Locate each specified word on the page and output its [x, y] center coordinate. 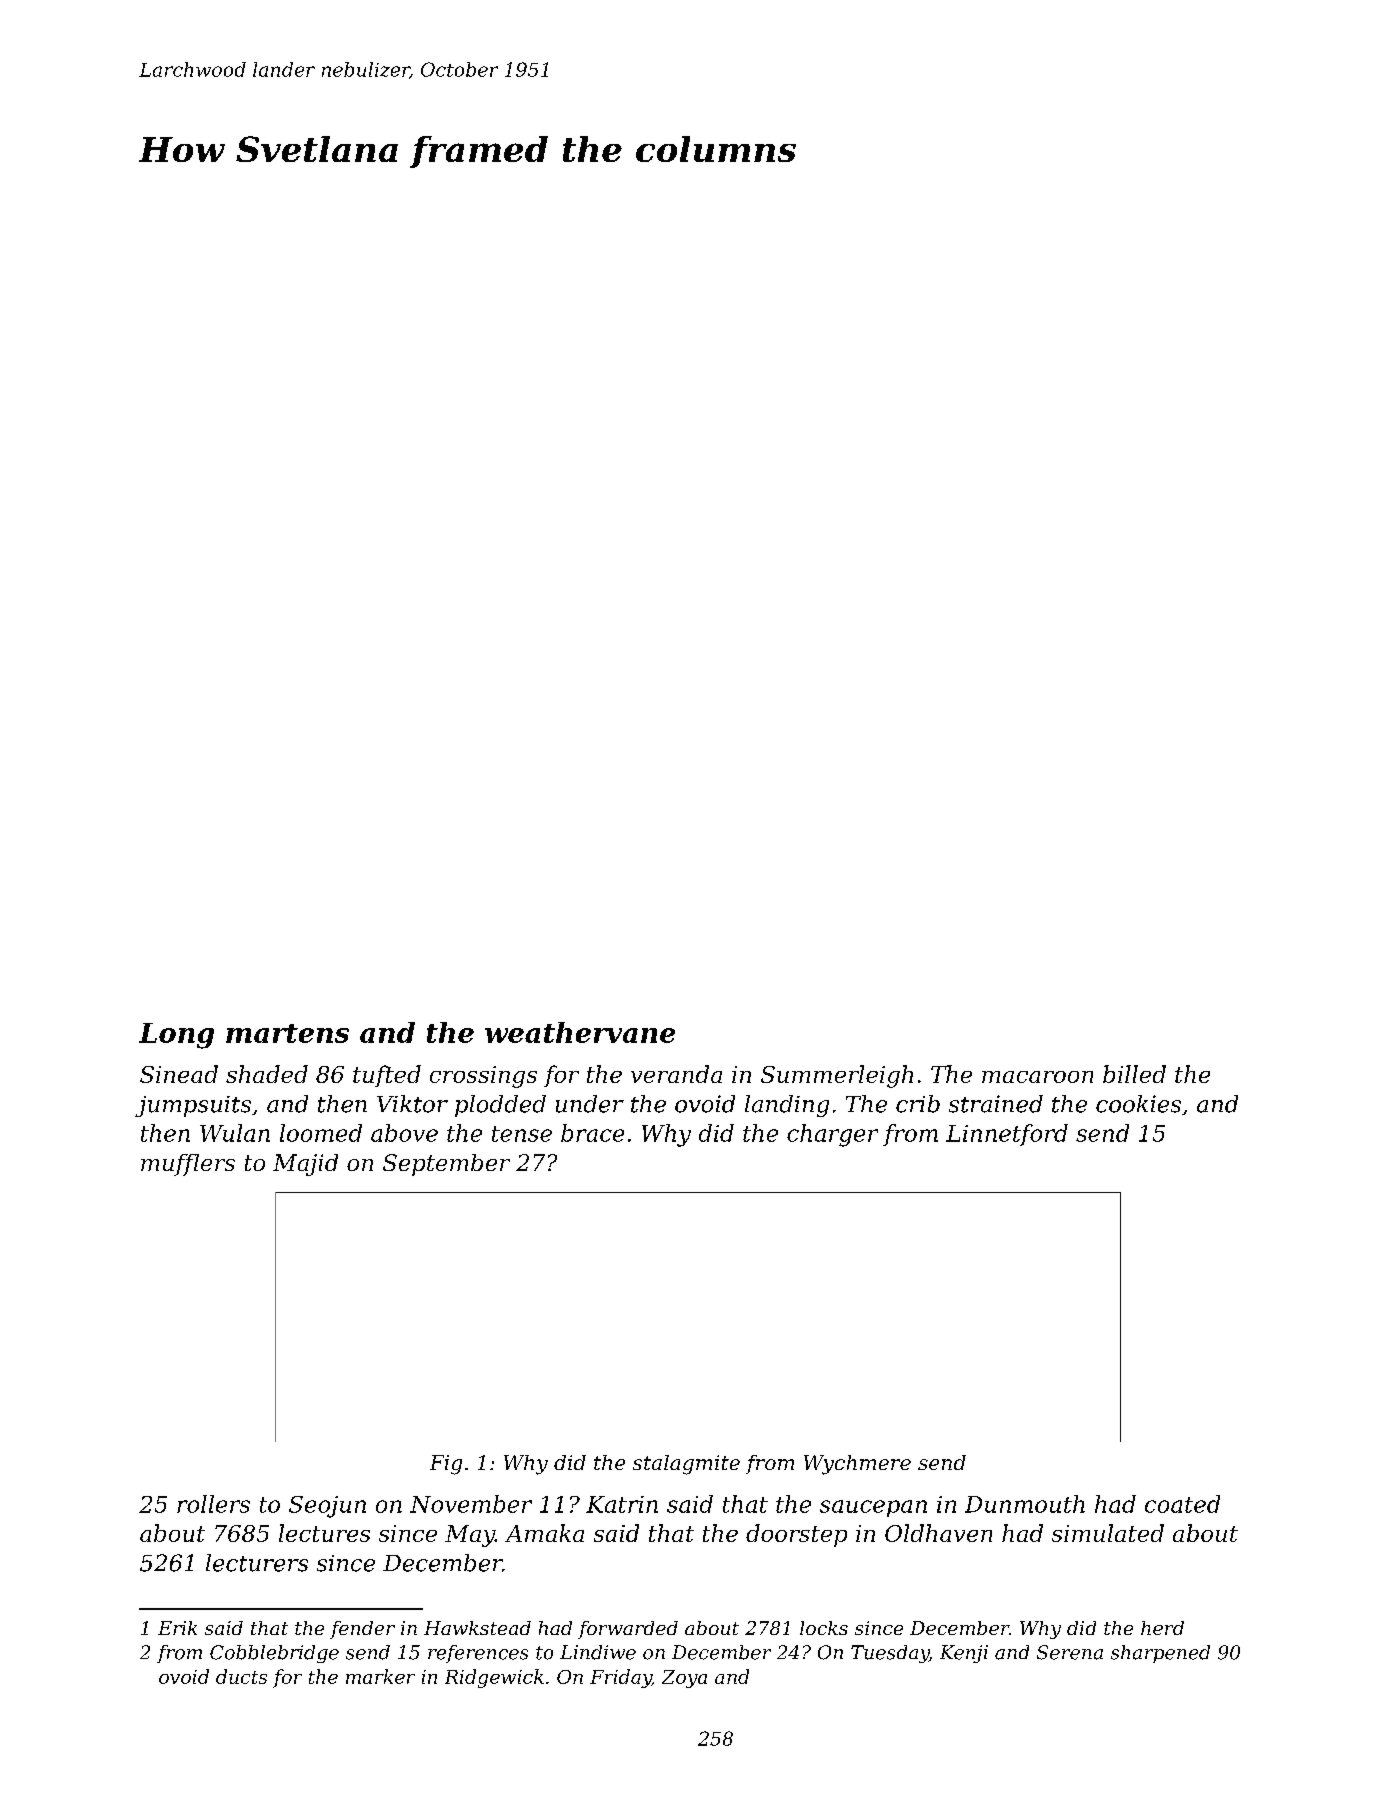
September [446, 1165]
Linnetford [1007, 1135]
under [590, 1104]
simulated [1108, 1533]
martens [287, 1033]
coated [1182, 1504]
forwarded [628, 1630]
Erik [177, 1628]
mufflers [188, 1165]
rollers [213, 1504]
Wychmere [857, 1465]
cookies [1138, 1104]
